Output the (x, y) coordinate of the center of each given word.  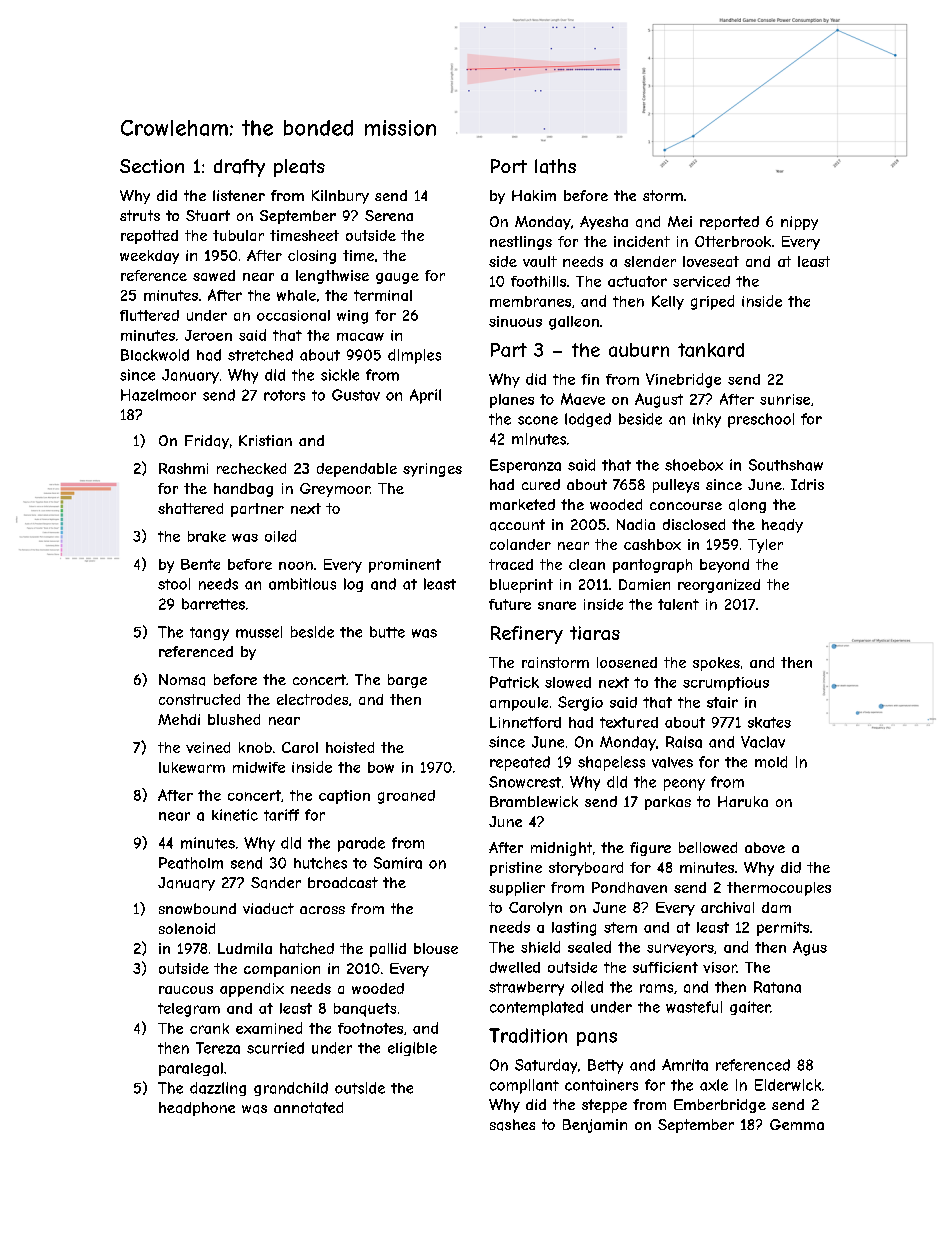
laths (555, 166)
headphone (197, 1109)
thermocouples (779, 889)
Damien (644, 584)
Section (152, 166)
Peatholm (191, 863)
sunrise (785, 399)
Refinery (527, 635)
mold (771, 762)
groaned (406, 797)
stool (174, 584)
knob (255, 747)
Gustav (356, 395)
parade (361, 844)
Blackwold (155, 355)
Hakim (534, 195)
